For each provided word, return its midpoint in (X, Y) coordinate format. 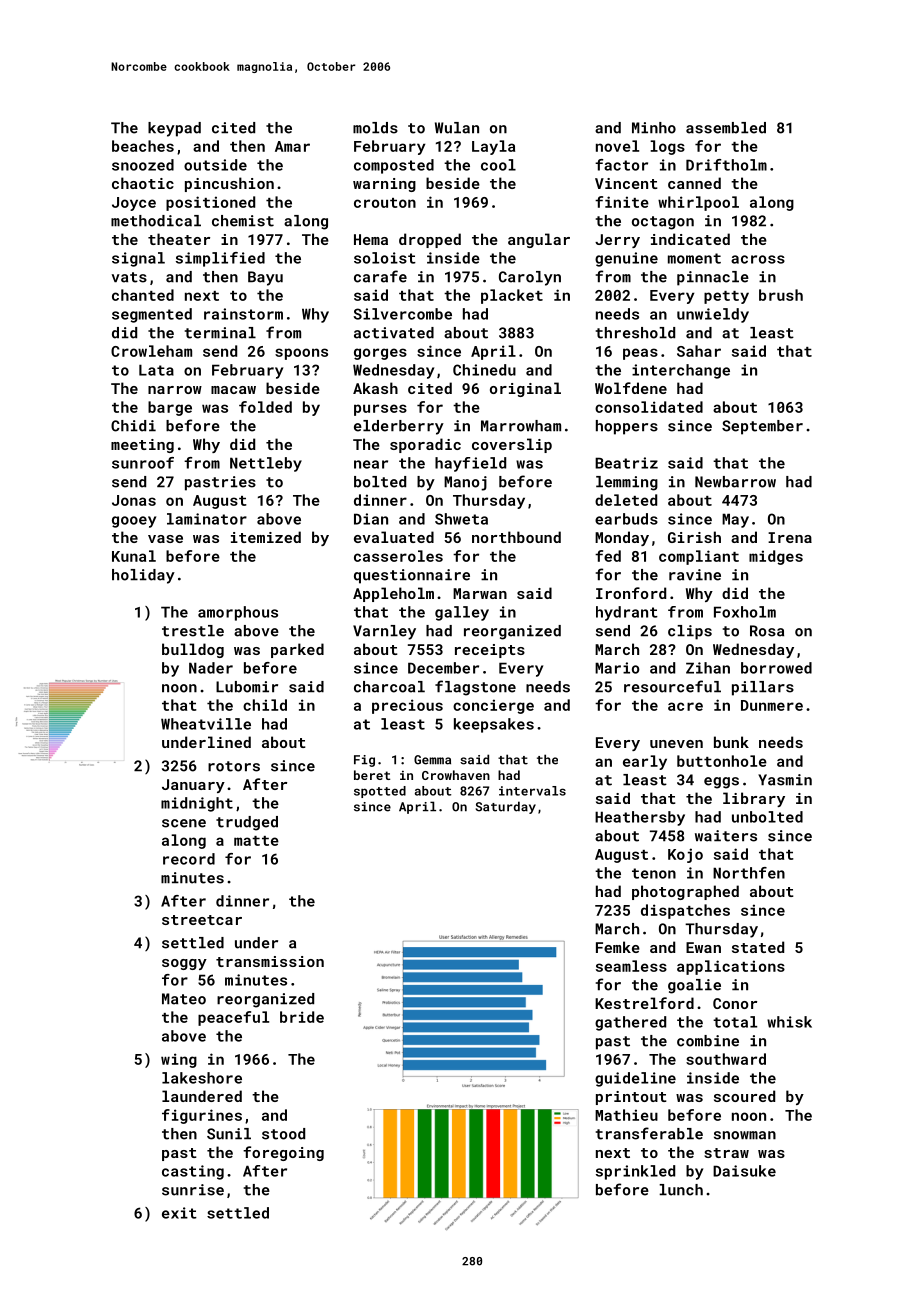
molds (375, 128)
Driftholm (726, 165)
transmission (270, 961)
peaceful (233, 1018)
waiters (726, 836)
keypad (174, 129)
